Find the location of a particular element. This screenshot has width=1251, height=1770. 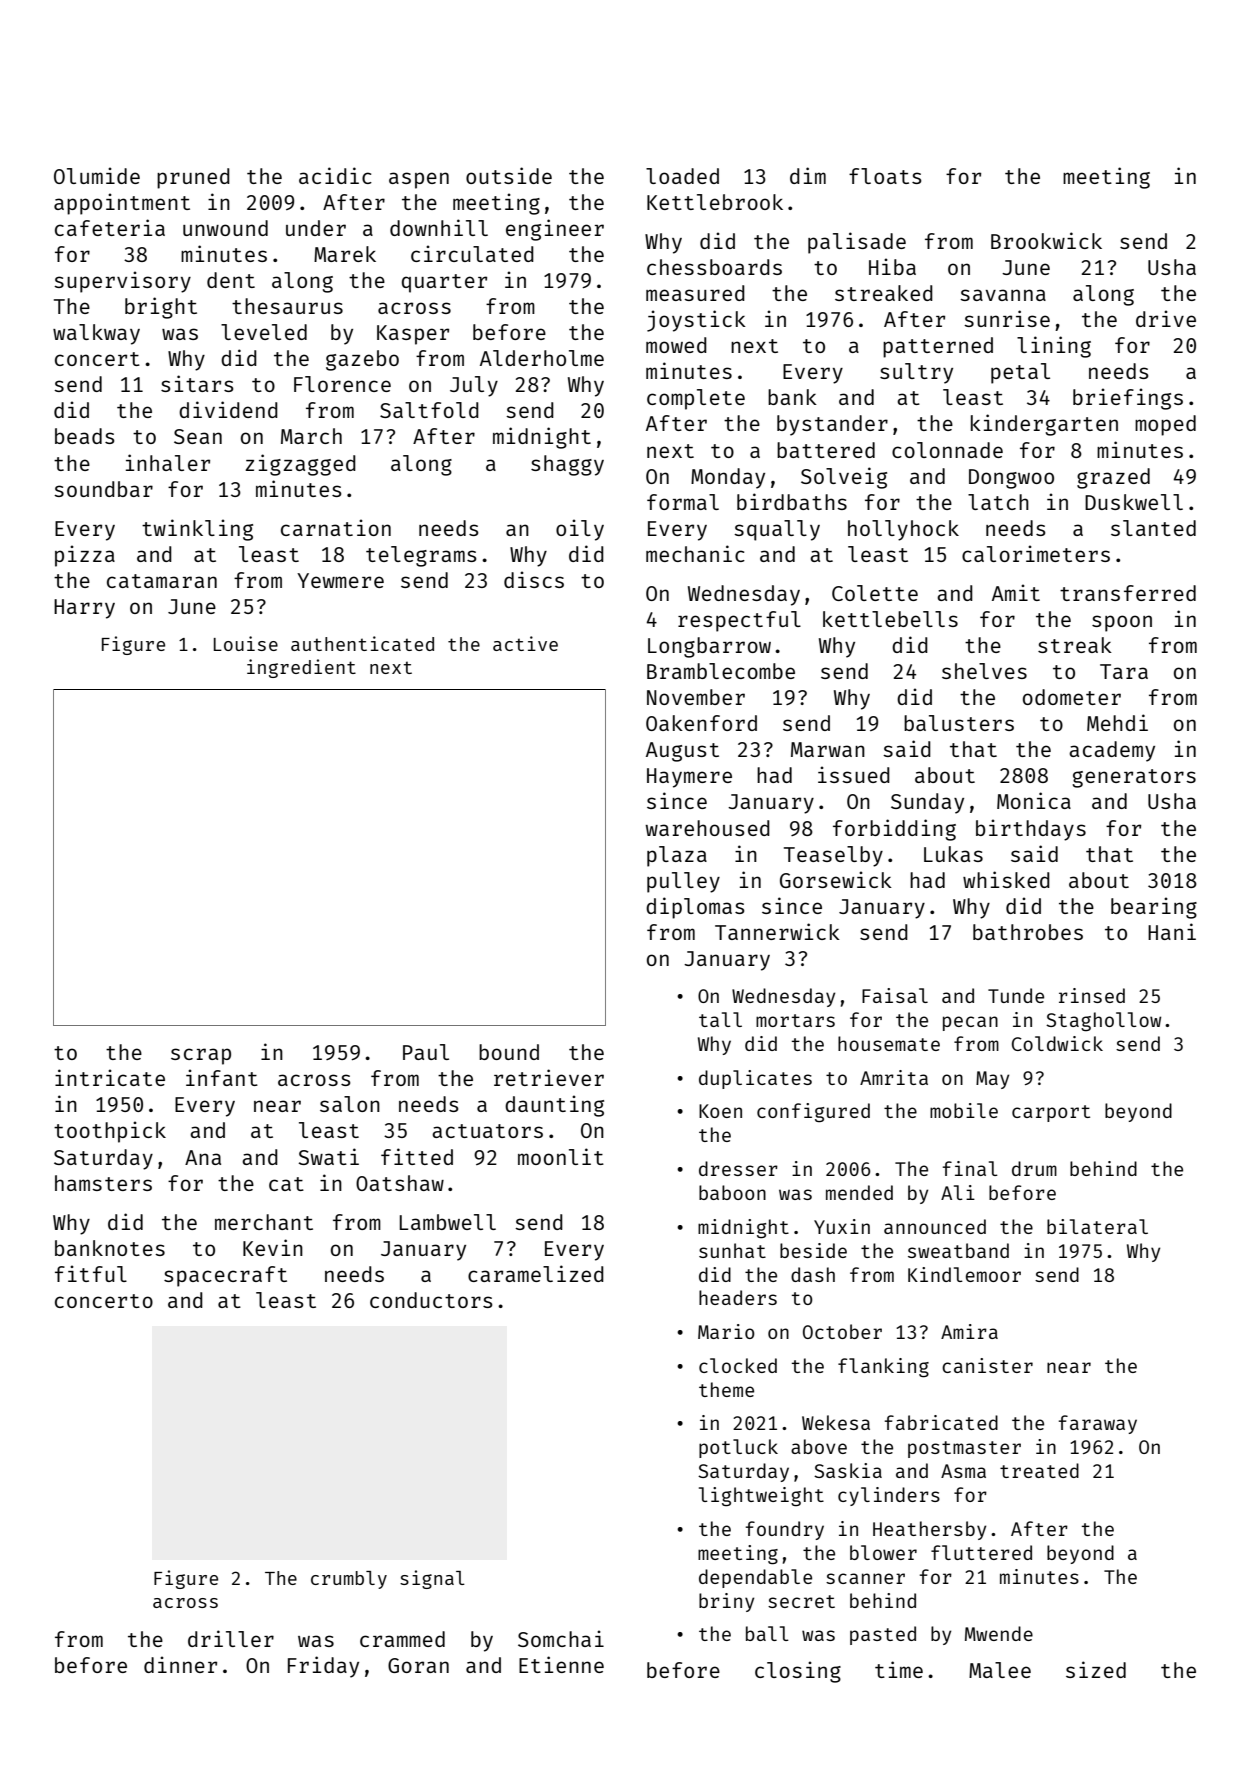

Harry is located at coordinates (84, 609).
